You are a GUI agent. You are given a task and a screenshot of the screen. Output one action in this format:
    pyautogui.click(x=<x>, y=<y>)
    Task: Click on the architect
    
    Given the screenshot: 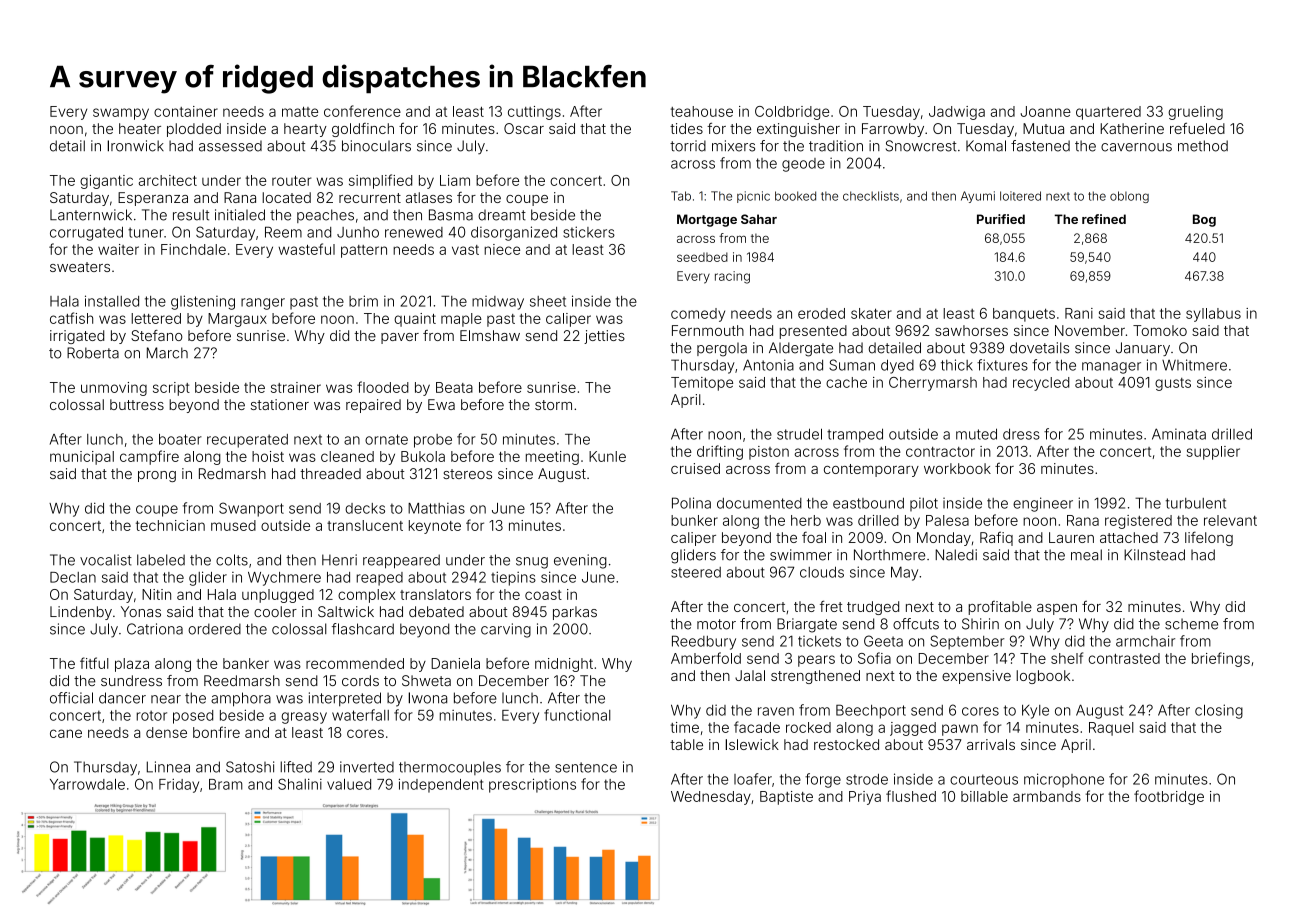 What is the action you would take?
    pyautogui.click(x=167, y=180)
